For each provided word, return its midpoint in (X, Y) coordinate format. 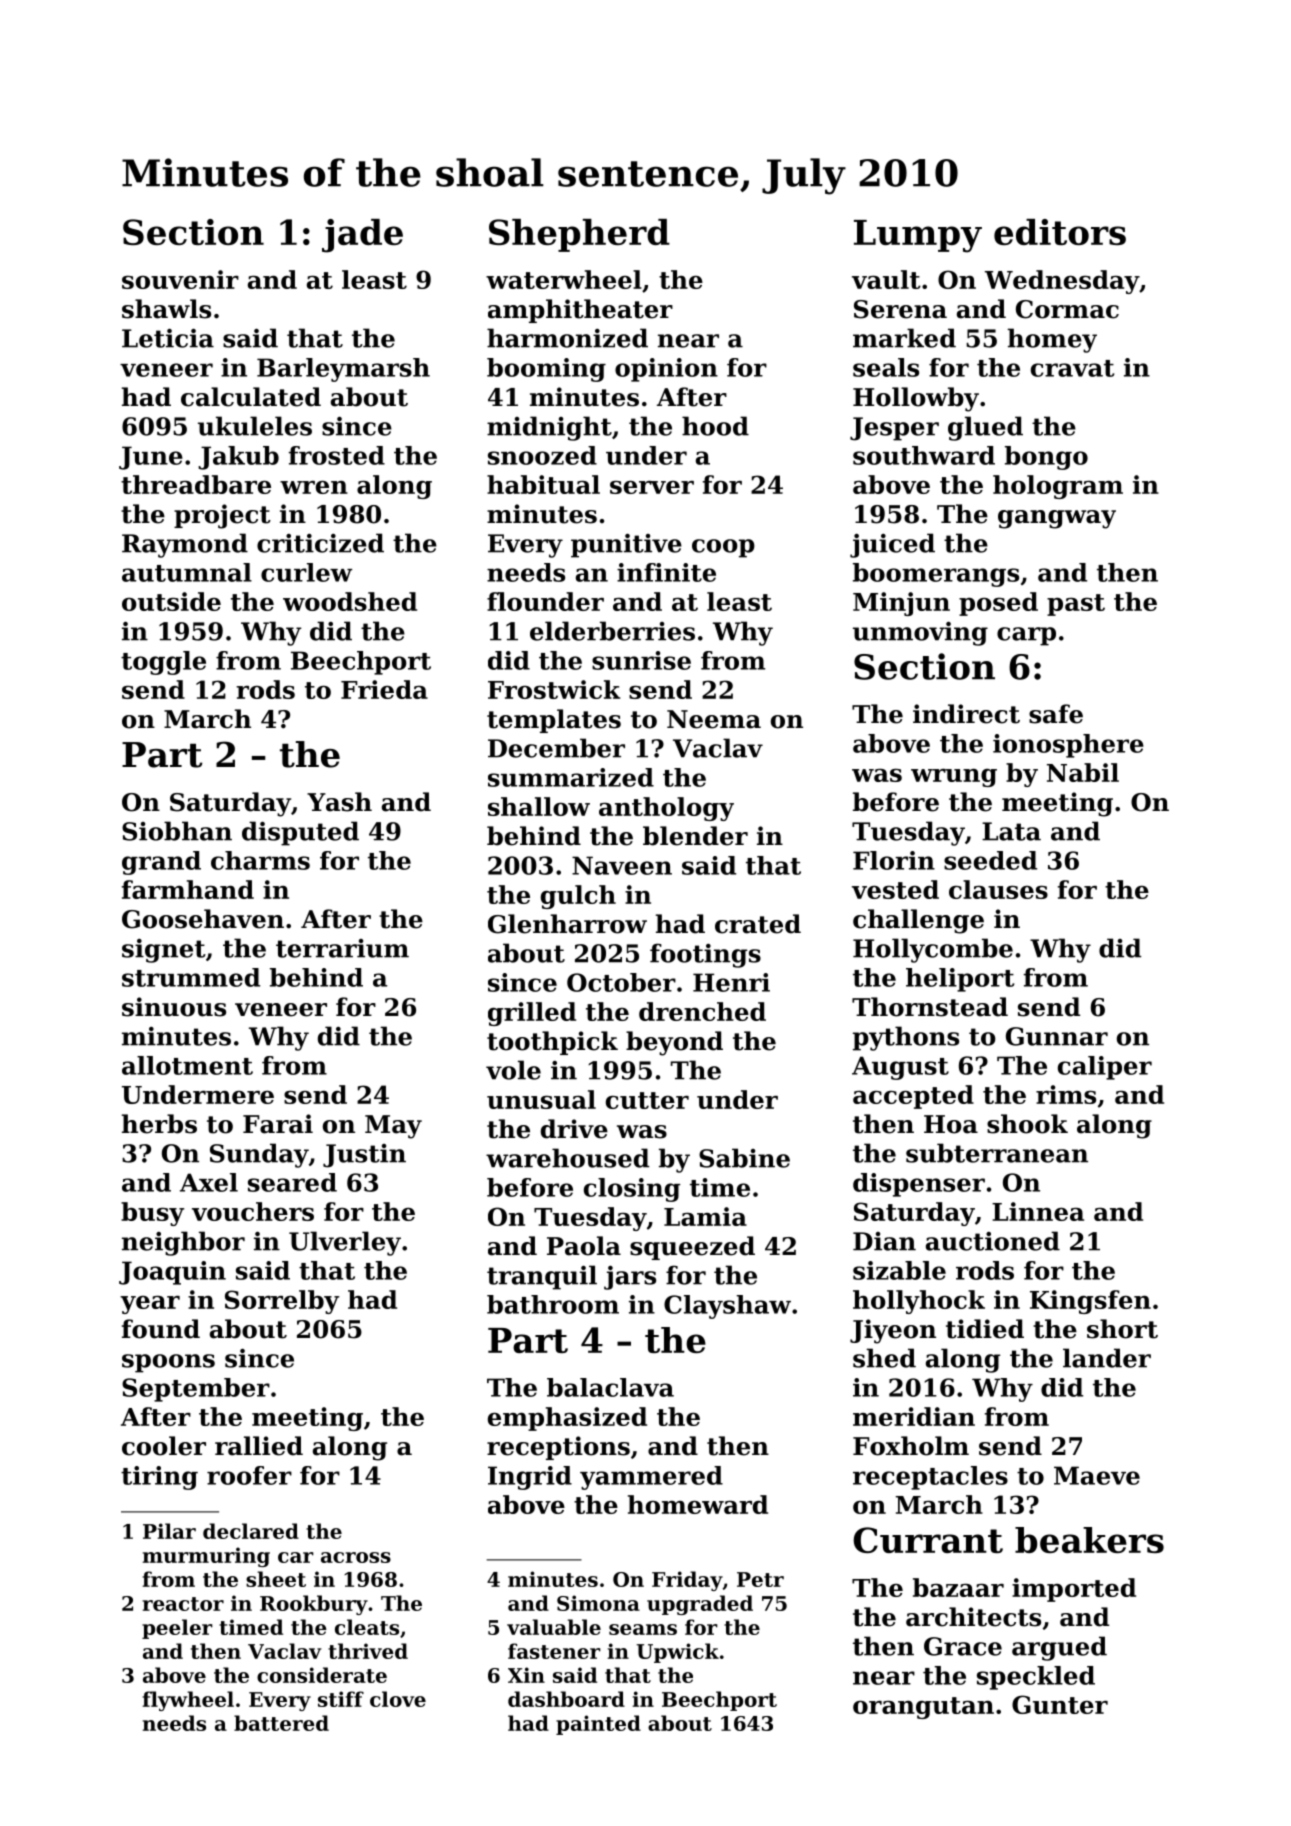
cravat (1072, 368)
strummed (191, 977)
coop (723, 548)
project (222, 516)
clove (398, 1699)
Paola (584, 1246)
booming (546, 370)
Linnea (1038, 1211)
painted (598, 1725)
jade (362, 236)
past (1076, 605)
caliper (1105, 1068)
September (196, 1390)
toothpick (552, 1043)
